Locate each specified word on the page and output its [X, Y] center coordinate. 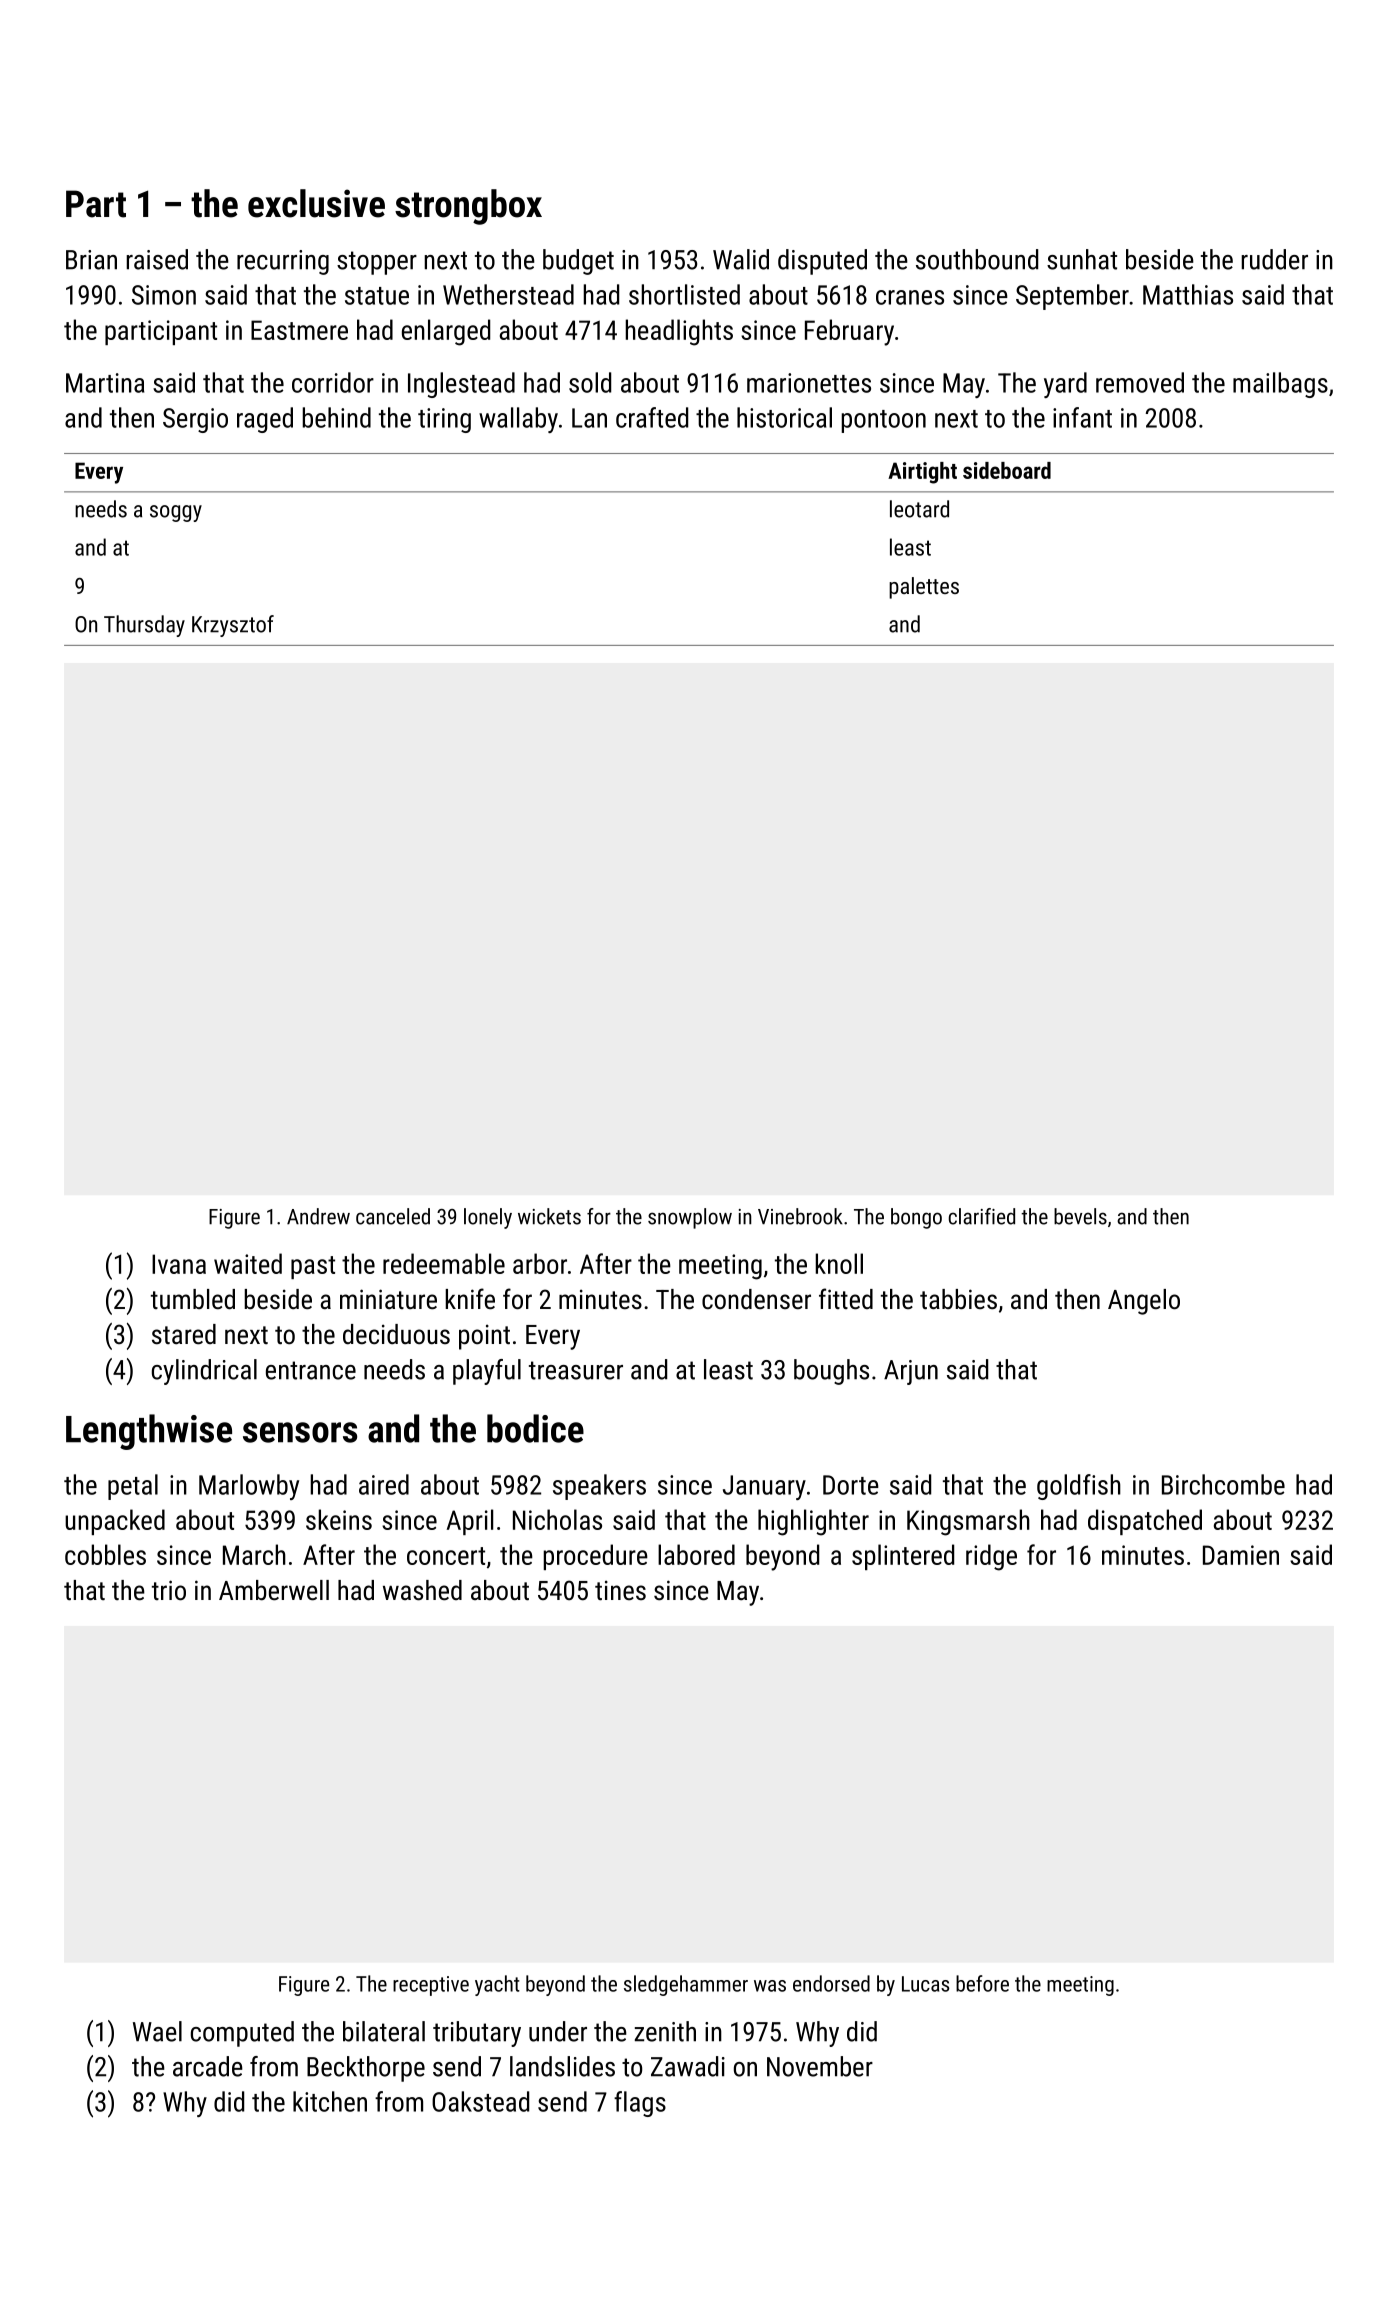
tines [620, 1590]
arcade [208, 2066]
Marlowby [249, 1487]
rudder [1274, 259]
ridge [991, 1557]
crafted [652, 417]
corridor [333, 382]
